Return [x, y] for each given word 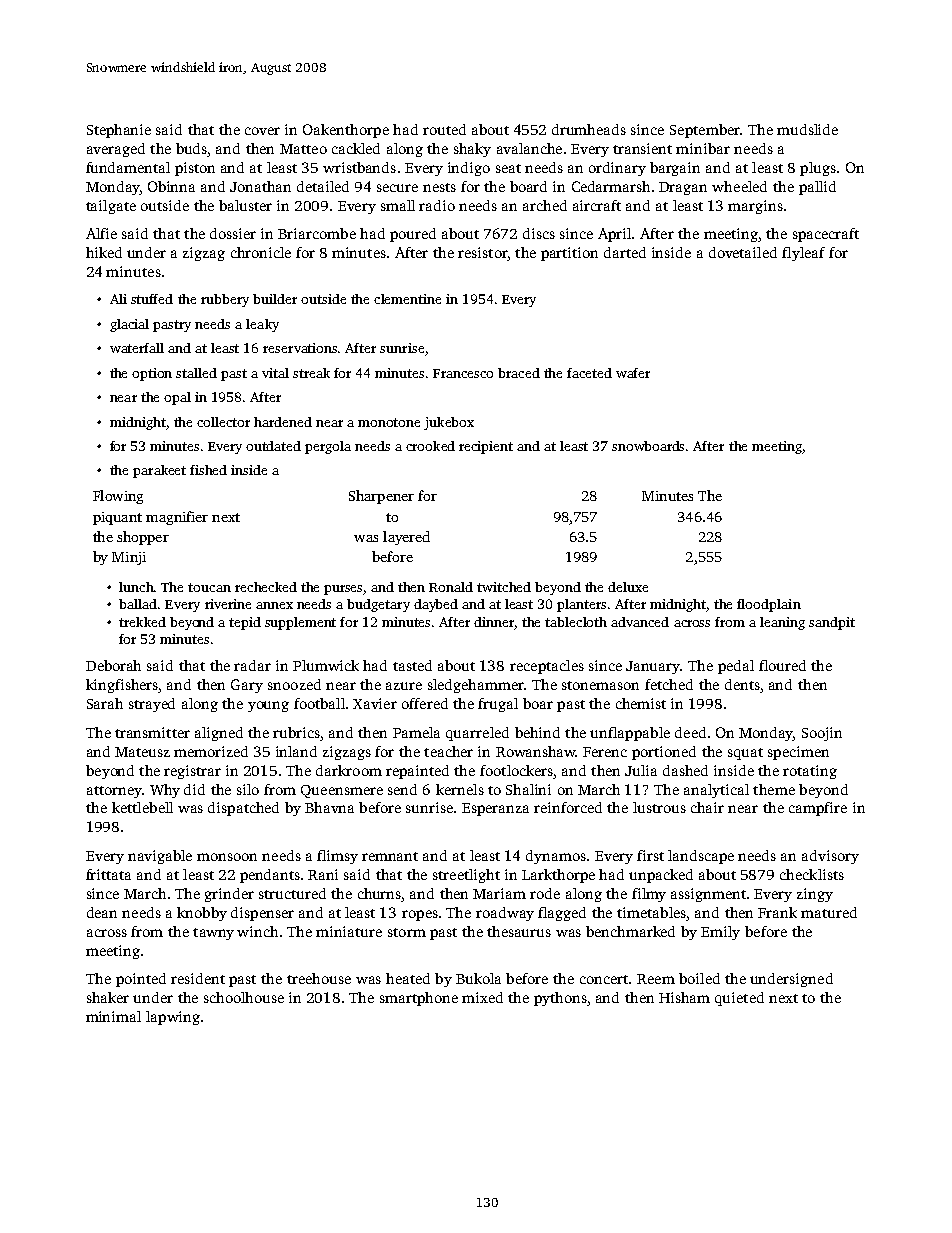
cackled [356, 148]
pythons [560, 999]
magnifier [177, 518]
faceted [589, 373]
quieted [739, 999]
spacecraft [826, 235]
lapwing [173, 1018]
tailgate [111, 207]
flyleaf [803, 254]
